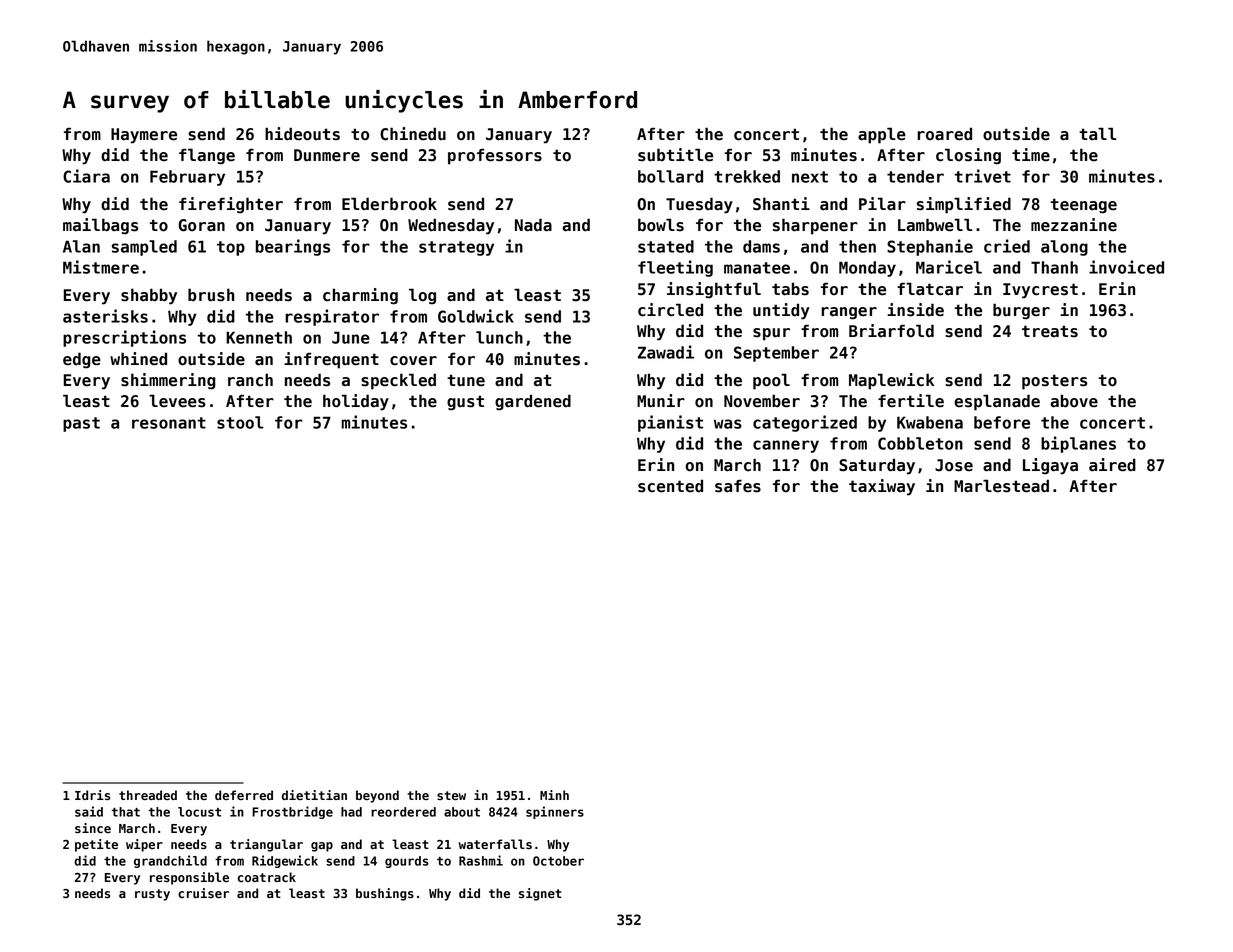 This screenshot has width=1233, height=952. Describe the element at coordinates (495, 157) in the screenshot. I see `professors` at that location.
